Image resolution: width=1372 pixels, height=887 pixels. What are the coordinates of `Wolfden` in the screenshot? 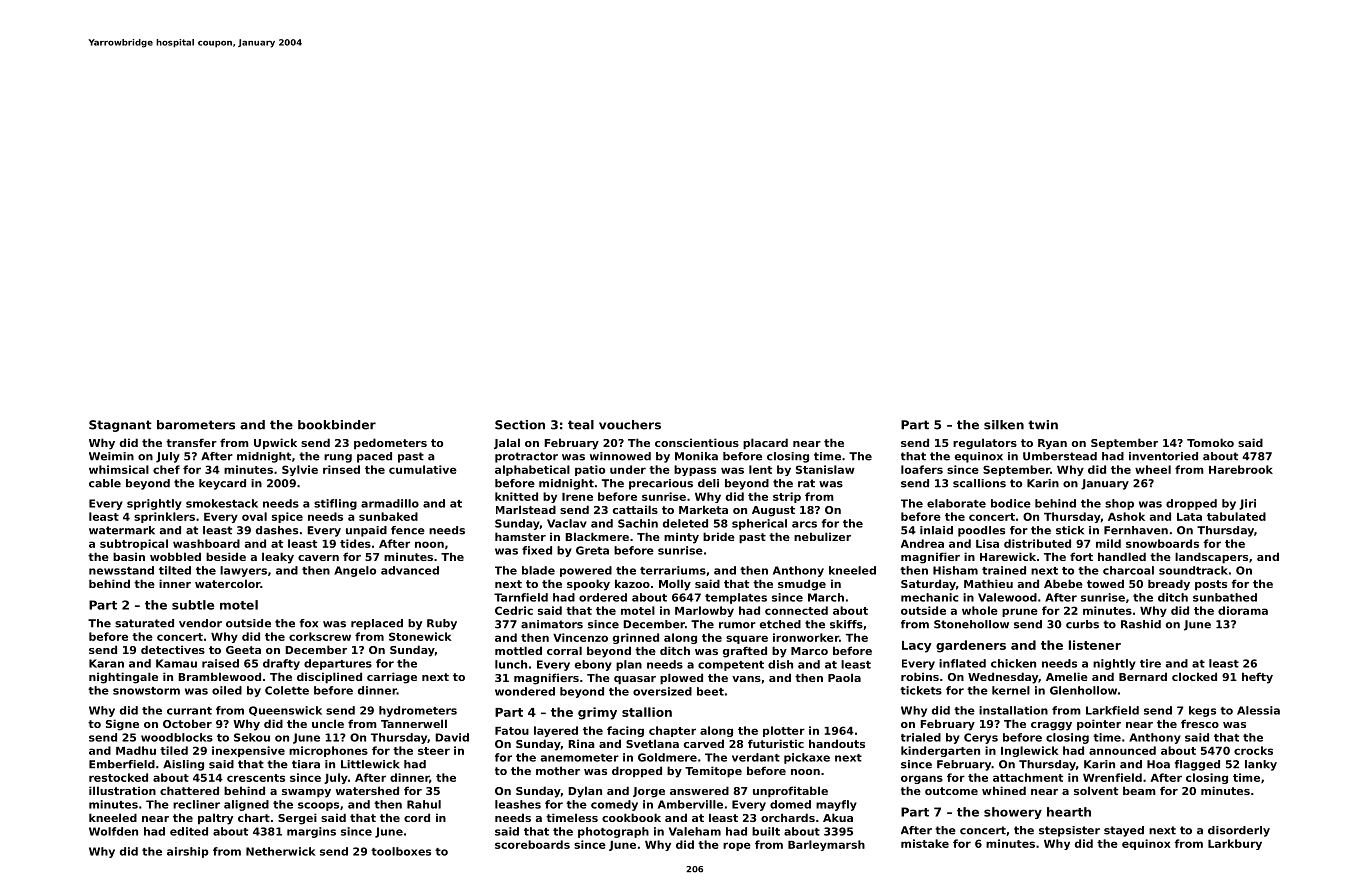 It's located at (113, 831).
